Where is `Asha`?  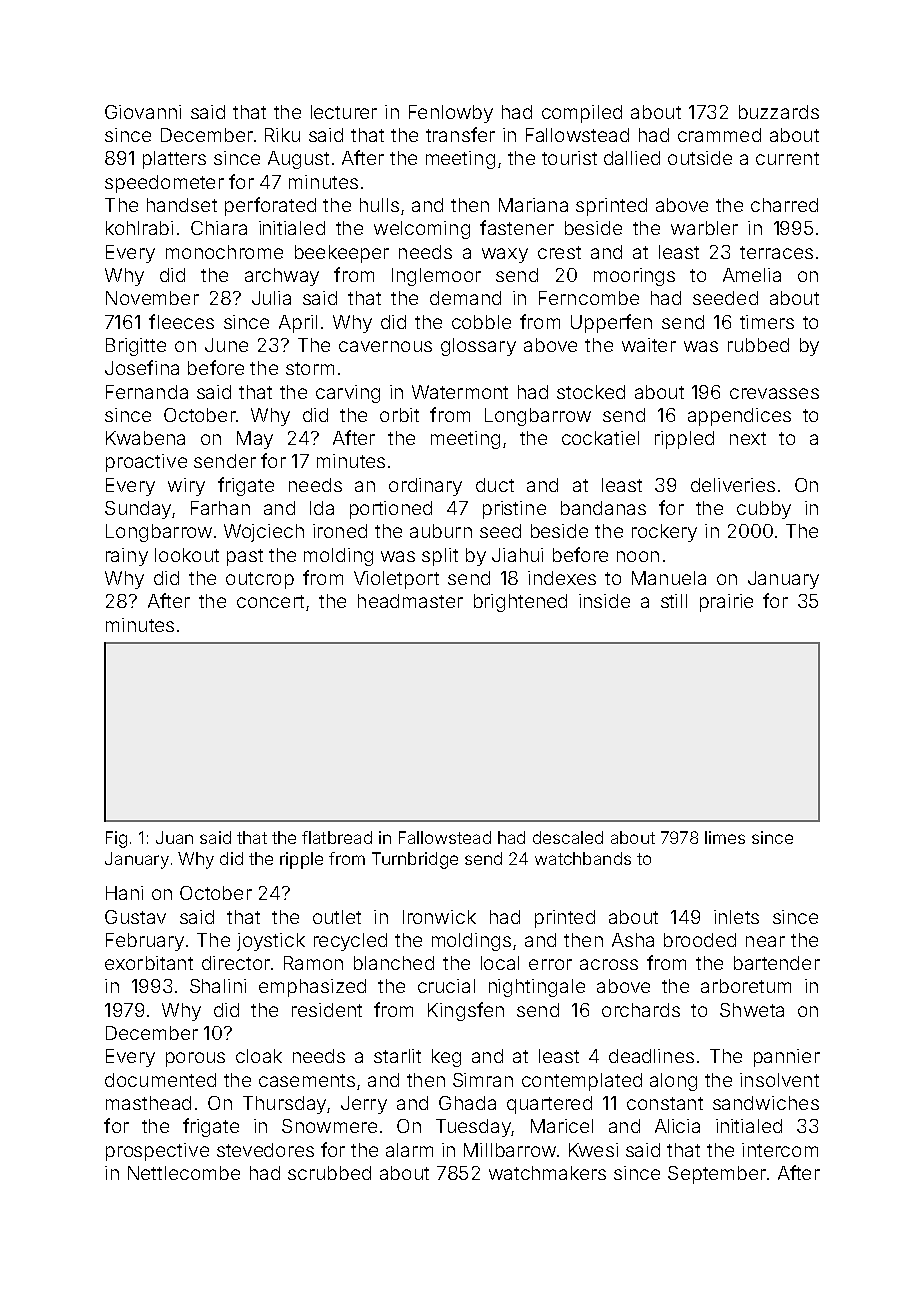 Asha is located at coordinates (633, 940).
